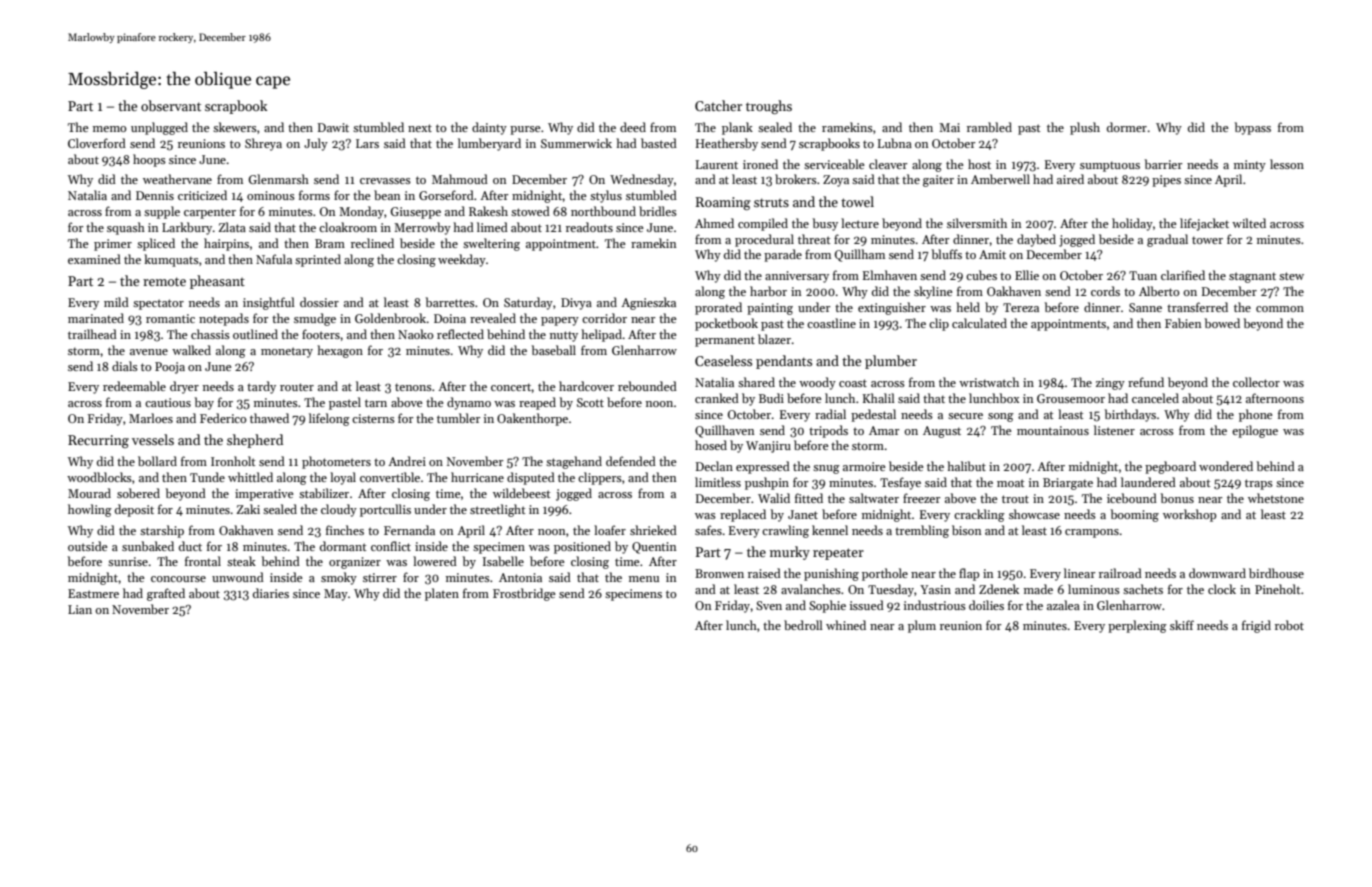  I want to click on collector, so click(1256, 382).
